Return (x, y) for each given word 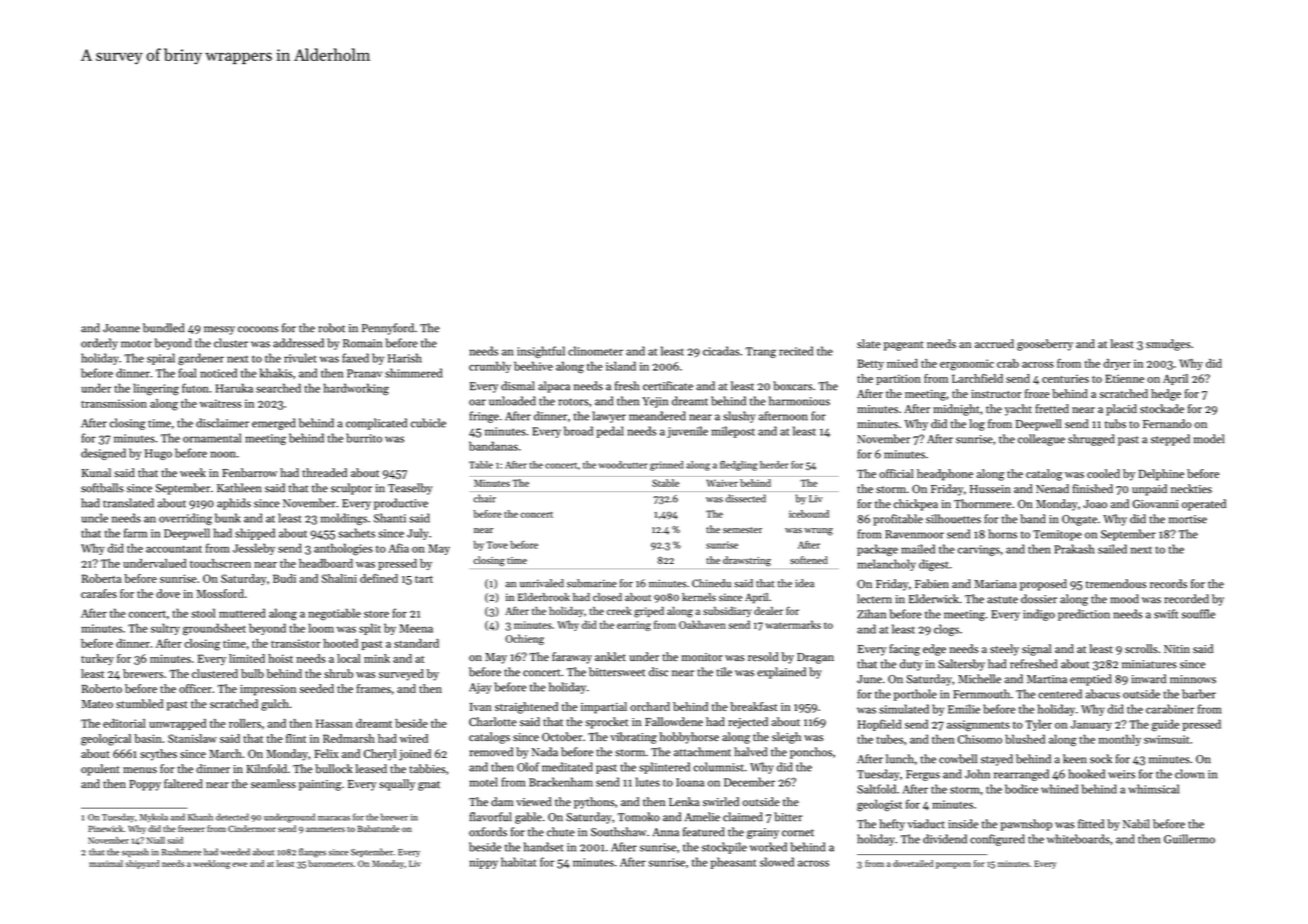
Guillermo (1189, 839)
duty (911, 665)
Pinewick (105, 828)
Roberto (102, 688)
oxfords (488, 832)
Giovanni (1155, 504)
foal (187, 373)
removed (491, 752)
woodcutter (623, 465)
